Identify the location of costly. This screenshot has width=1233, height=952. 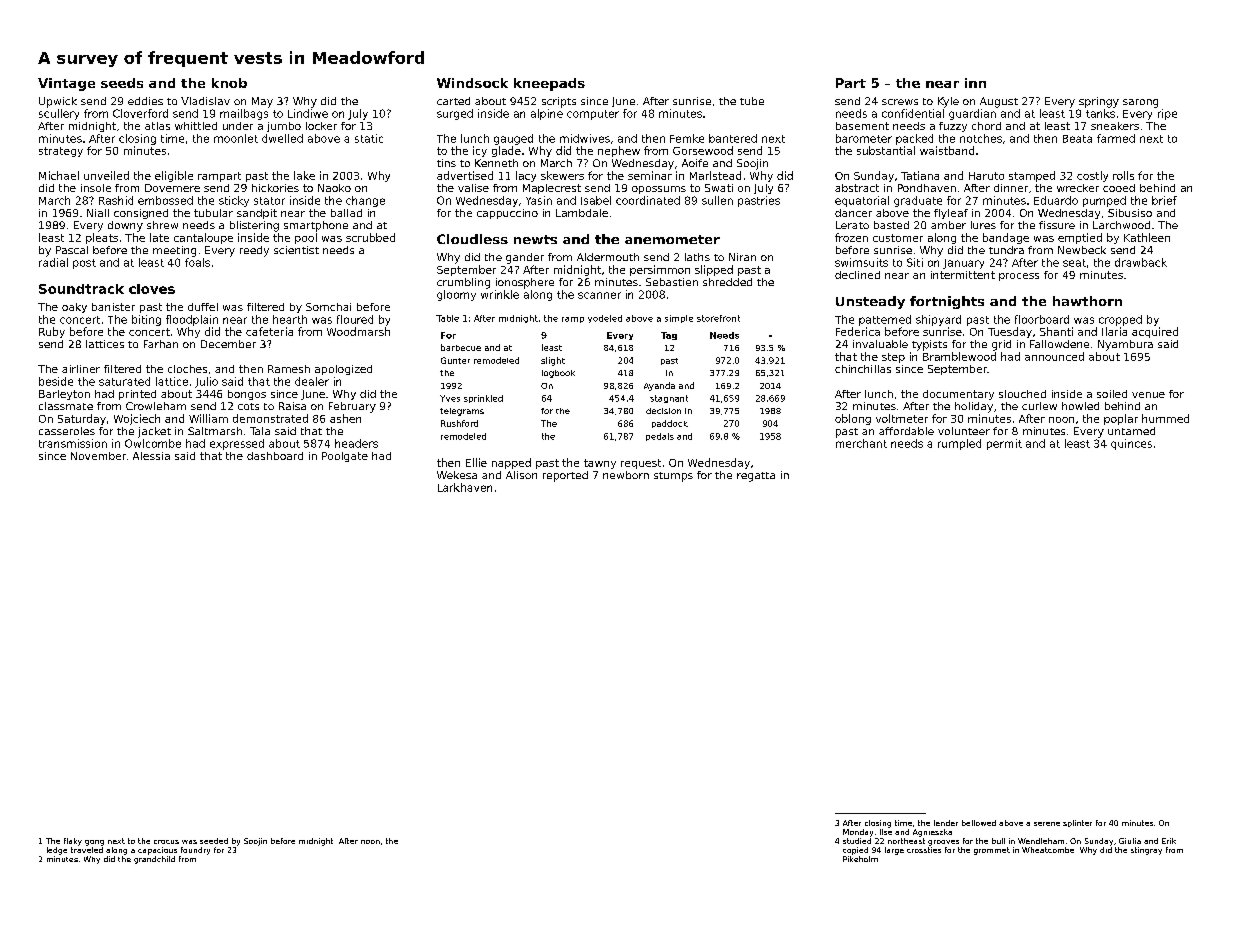
(1092, 176).
